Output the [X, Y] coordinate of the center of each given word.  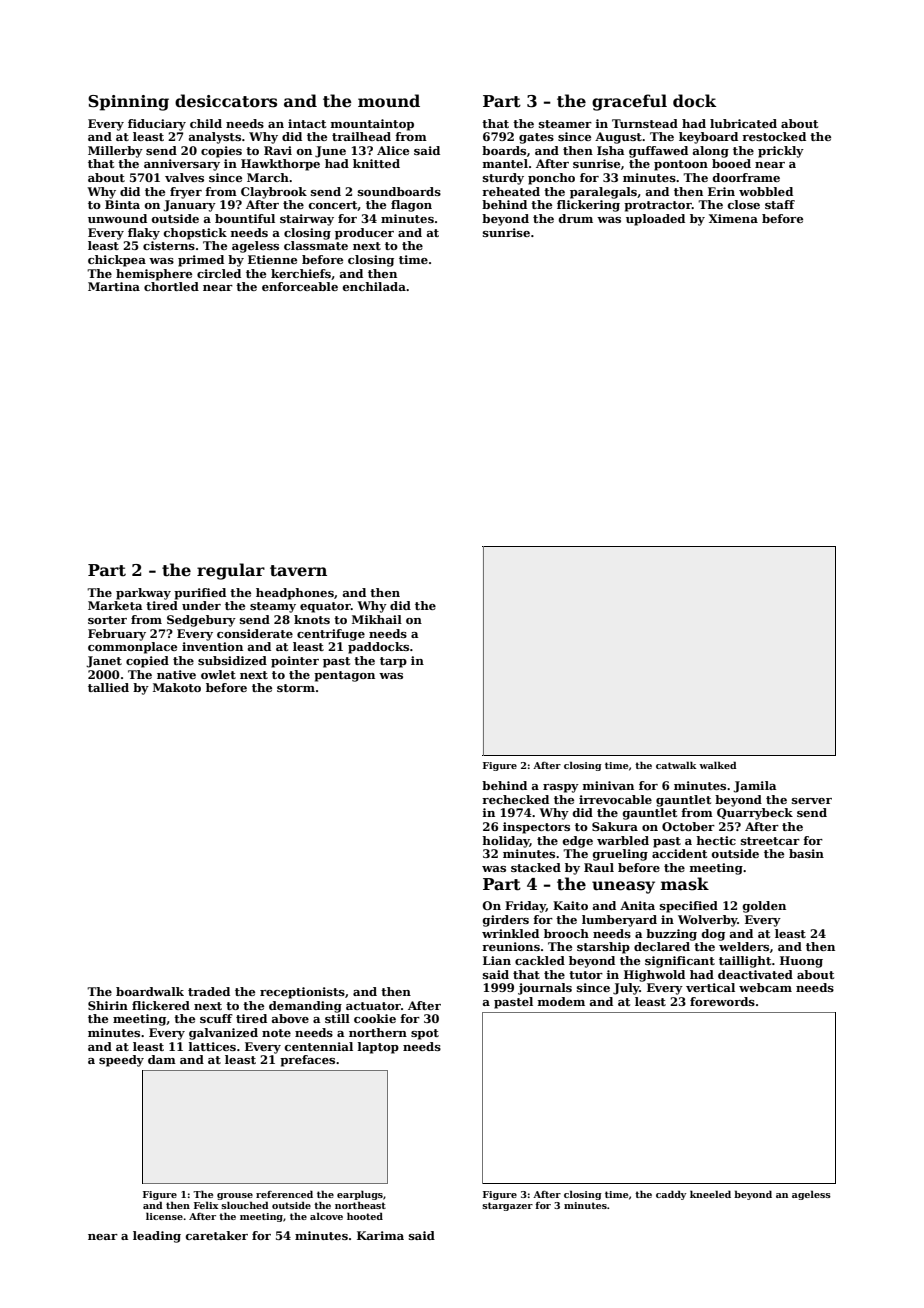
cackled [540, 960]
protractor [658, 206]
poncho [551, 179]
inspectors [536, 828]
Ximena [733, 218]
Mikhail [377, 619]
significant [680, 962]
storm [296, 688]
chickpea [117, 261]
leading [157, 1237]
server [812, 801]
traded [209, 991]
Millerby [115, 152]
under [201, 605]
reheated [511, 191]
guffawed [658, 152]
